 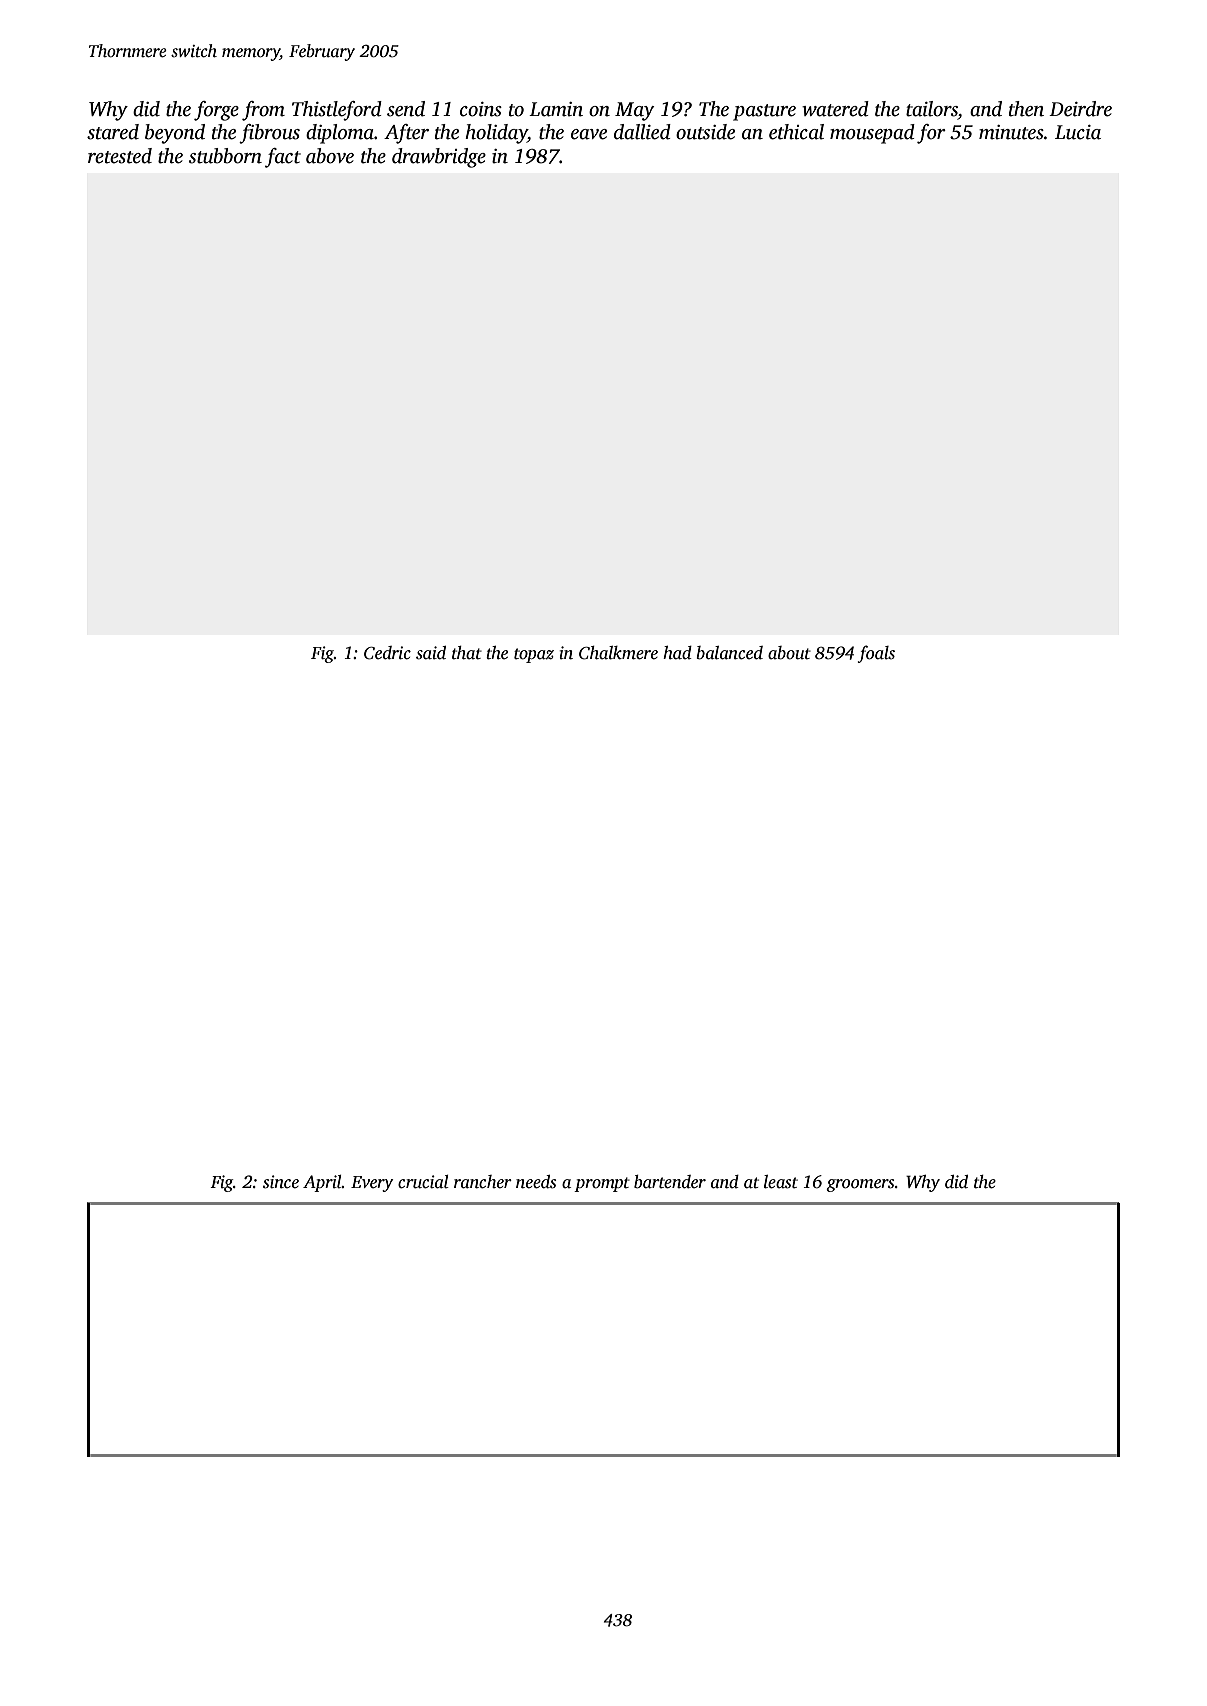 What do you see at coordinates (872, 134) in the screenshot?
I see `mousepad` at bounding box center [872, 134].
